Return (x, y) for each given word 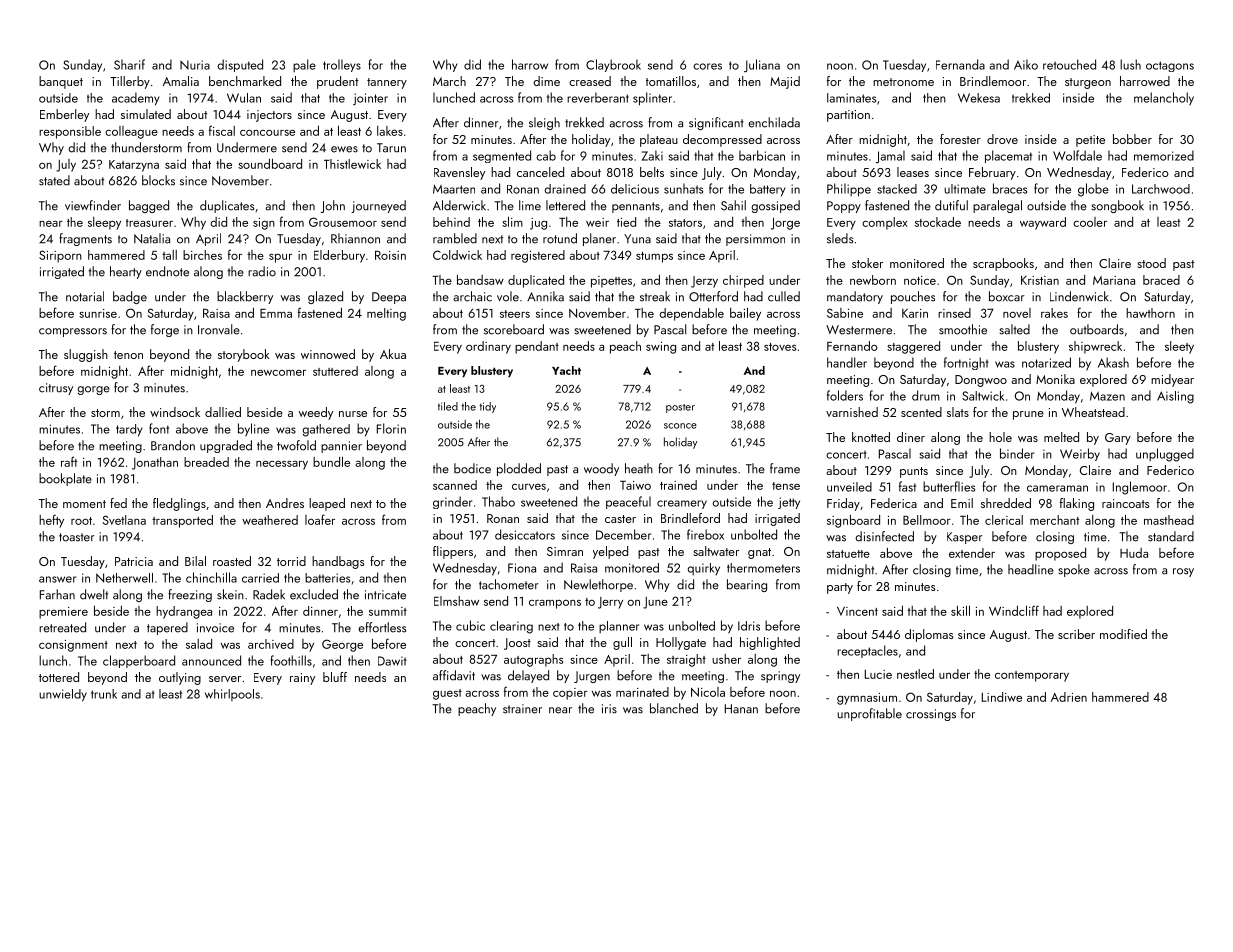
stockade (938, 222)
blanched (674, 708)
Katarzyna (134, 166)
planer (599, 239)
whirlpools (232, 695)
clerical (1004, 520)
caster (620, 519)
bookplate (65, 479)
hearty (126, 272)
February (992, 173)
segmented (502, 156)
